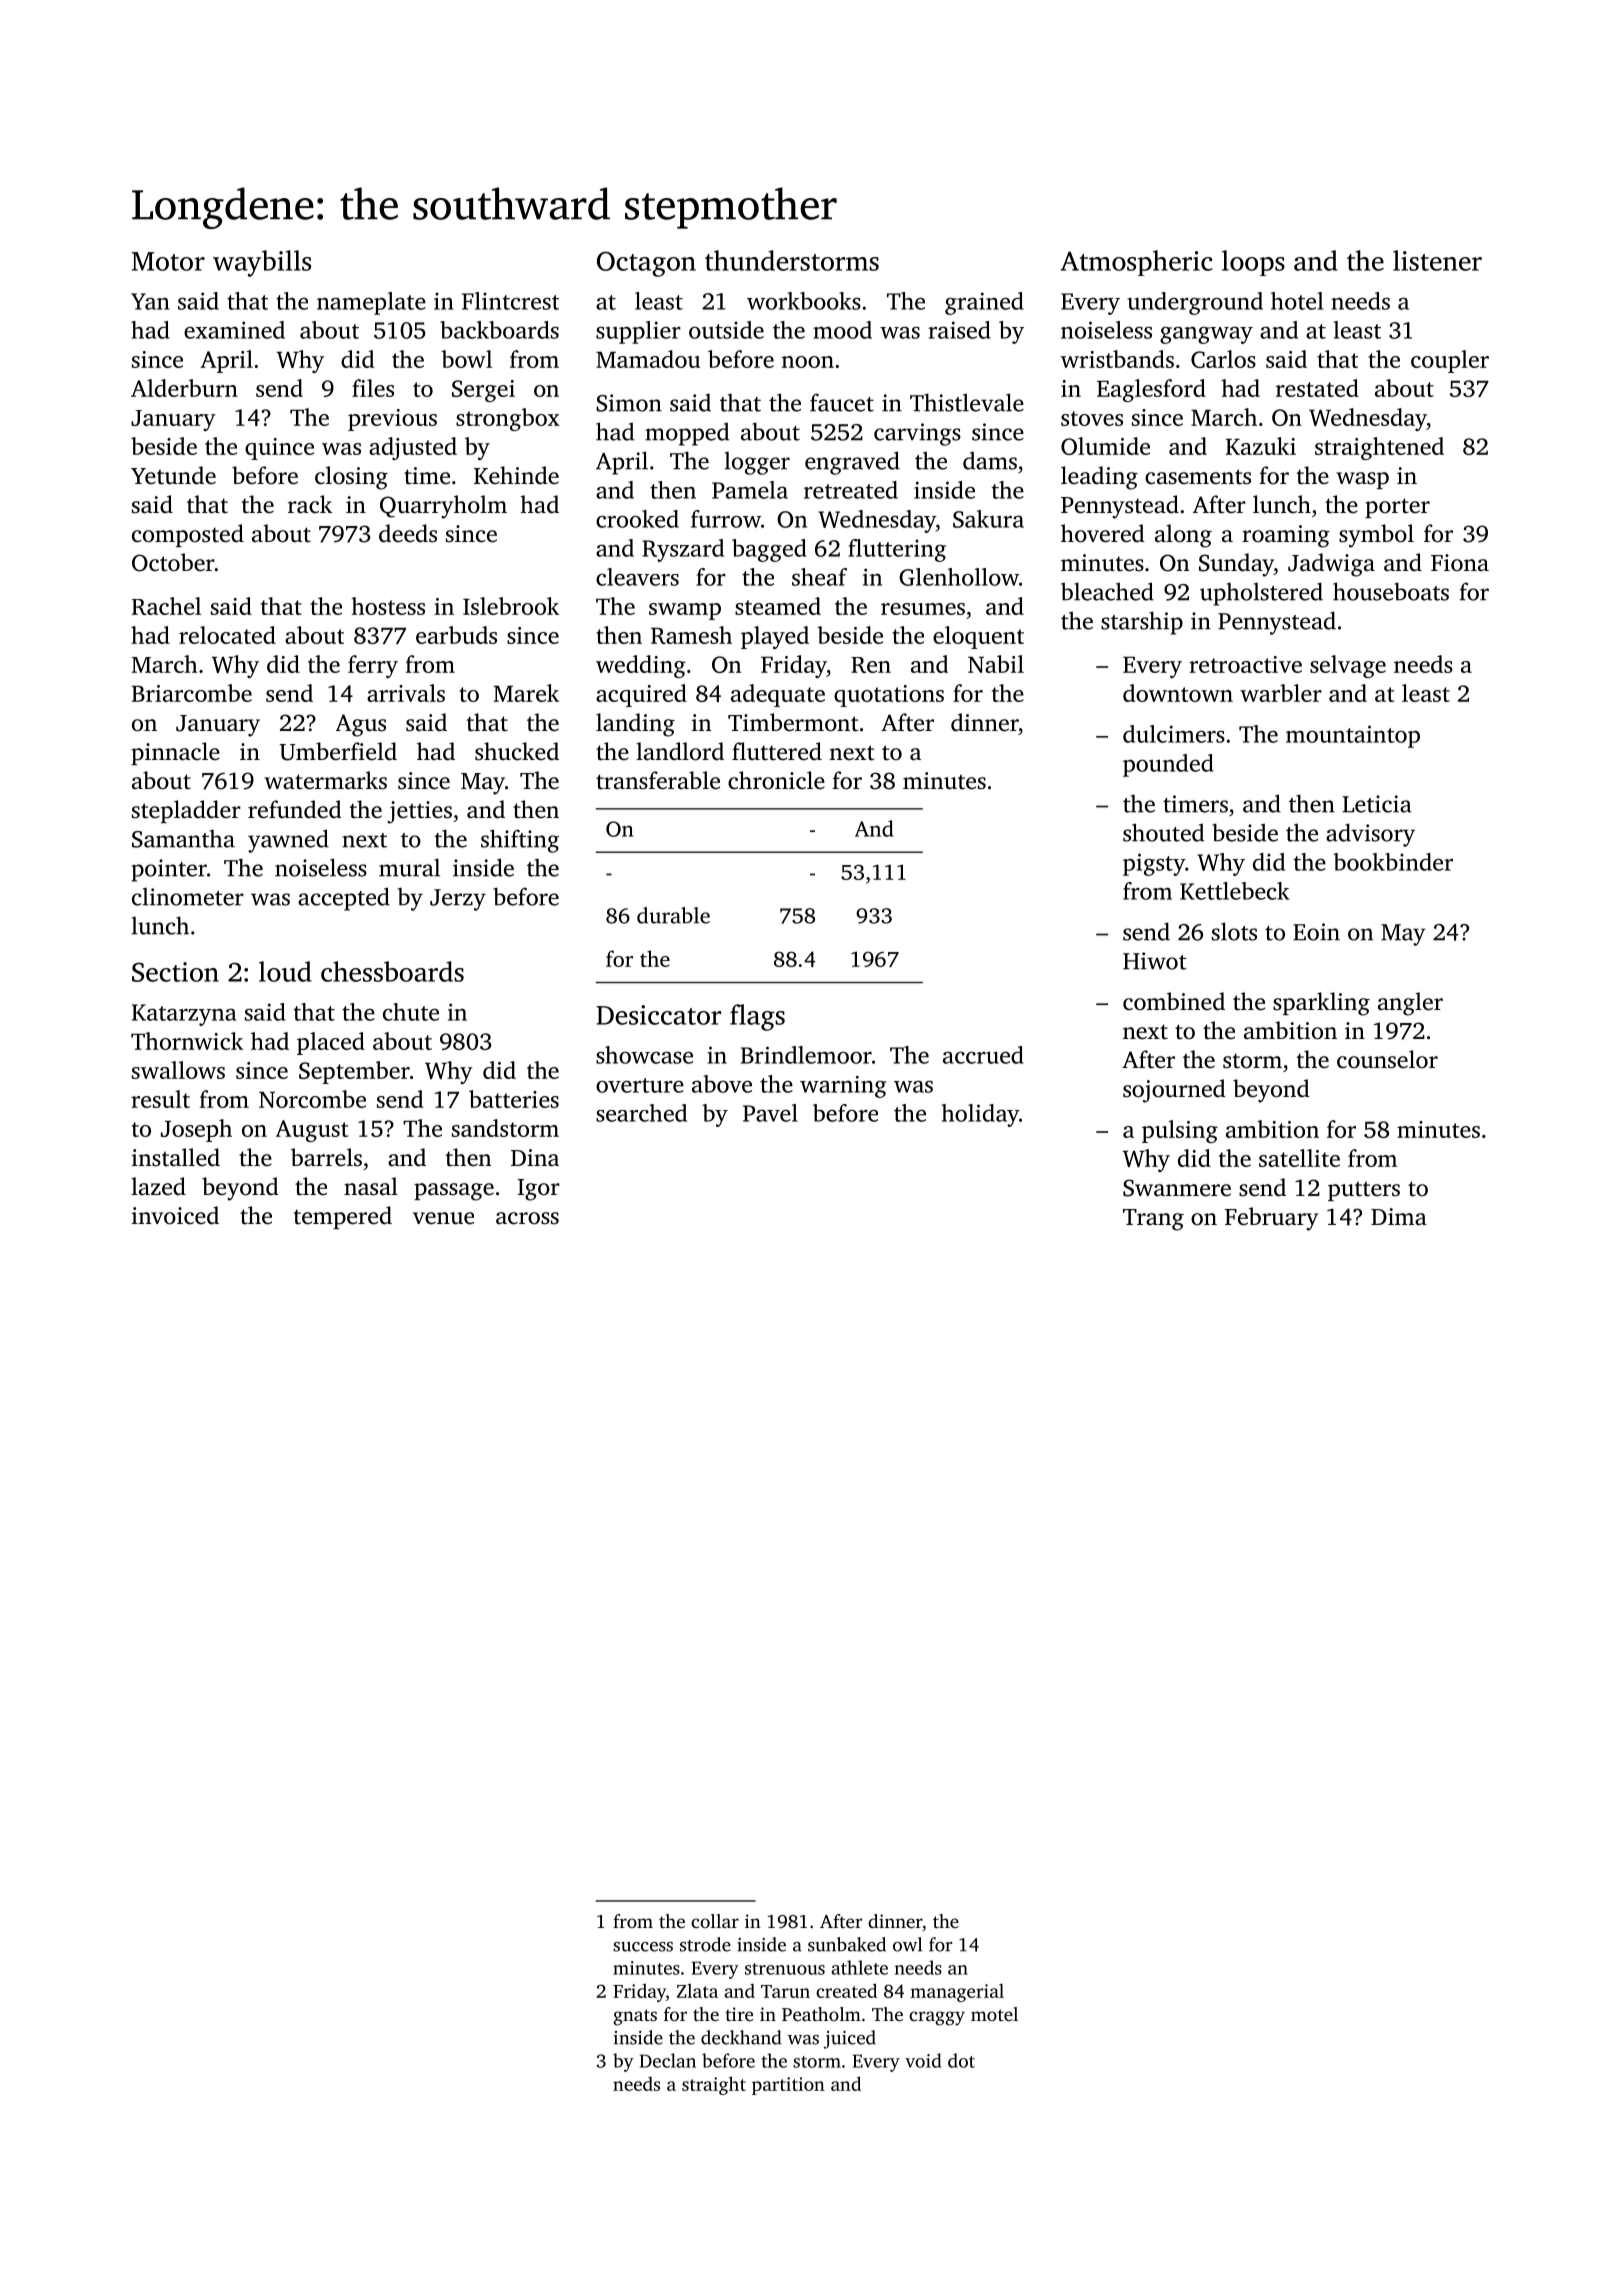  I want to click on grained, so click(984, 303).
